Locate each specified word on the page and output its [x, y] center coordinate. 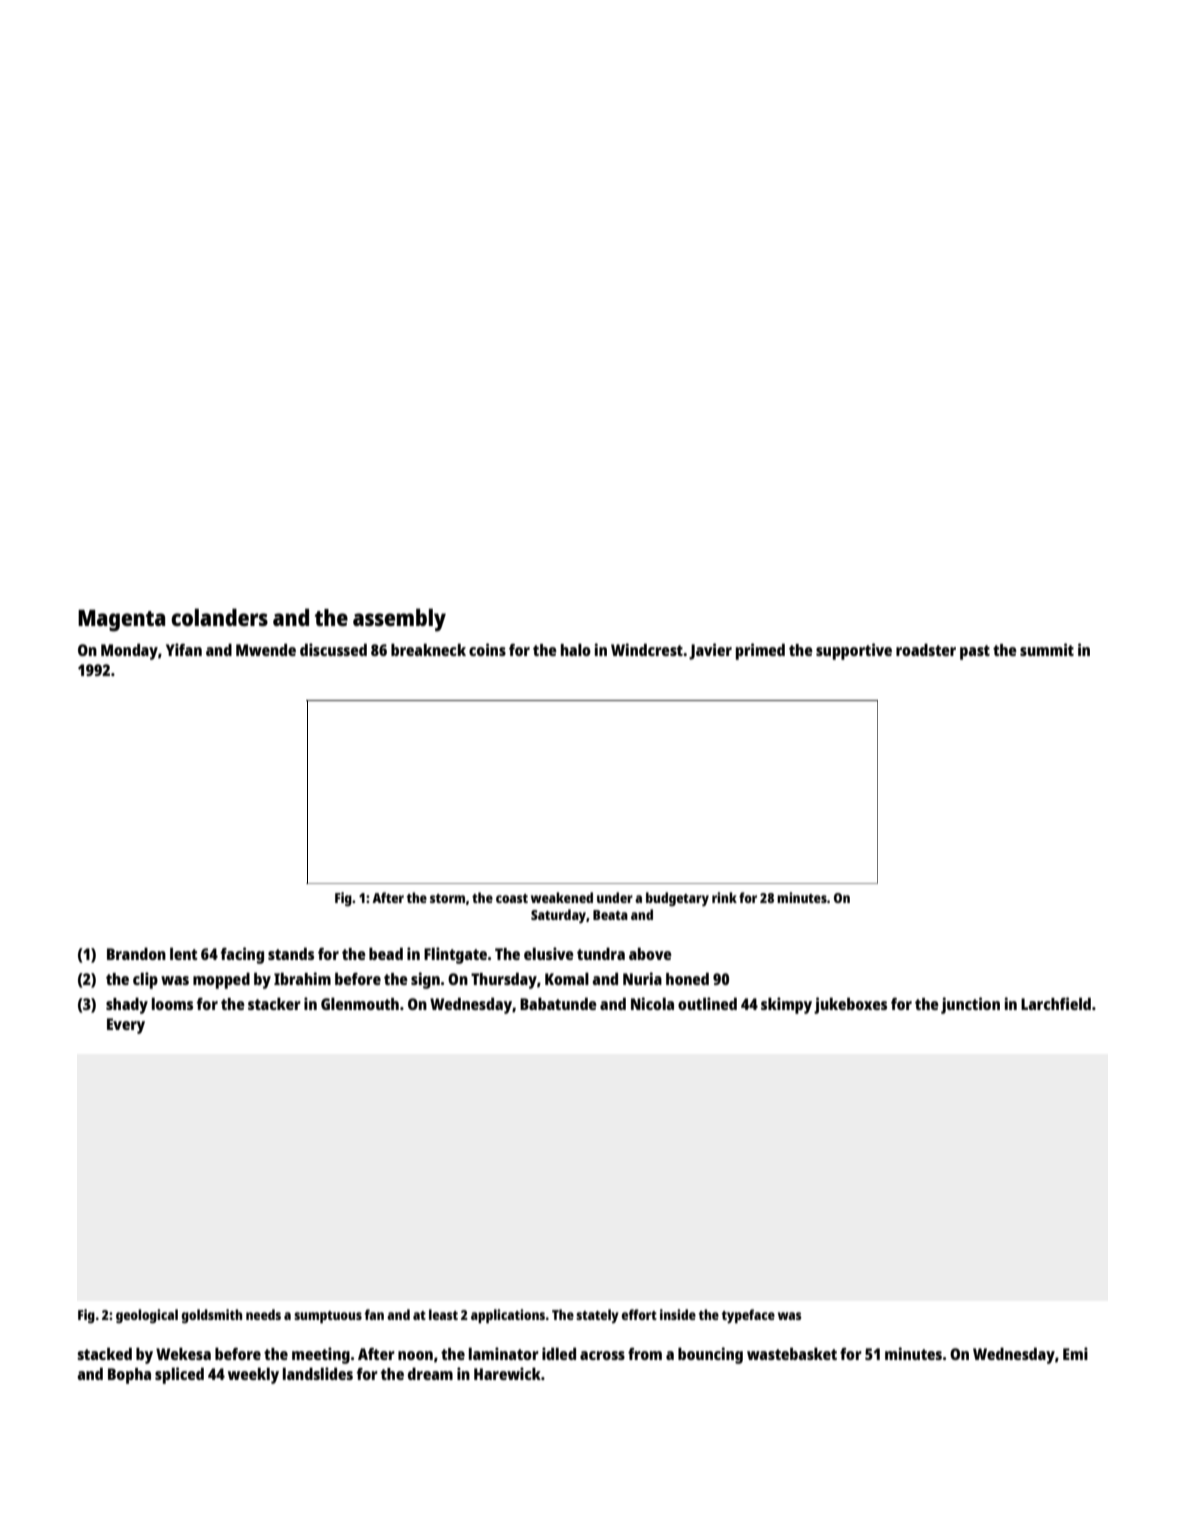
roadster [926, 650]
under [615, 897]
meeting [321, 1355]
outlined [707, 1003]
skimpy [786, 1005]
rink [724, 897]
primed [760, 651]
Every [126, 1026]
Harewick [507, 1373]
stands [291, 953]
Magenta [121, 621]
